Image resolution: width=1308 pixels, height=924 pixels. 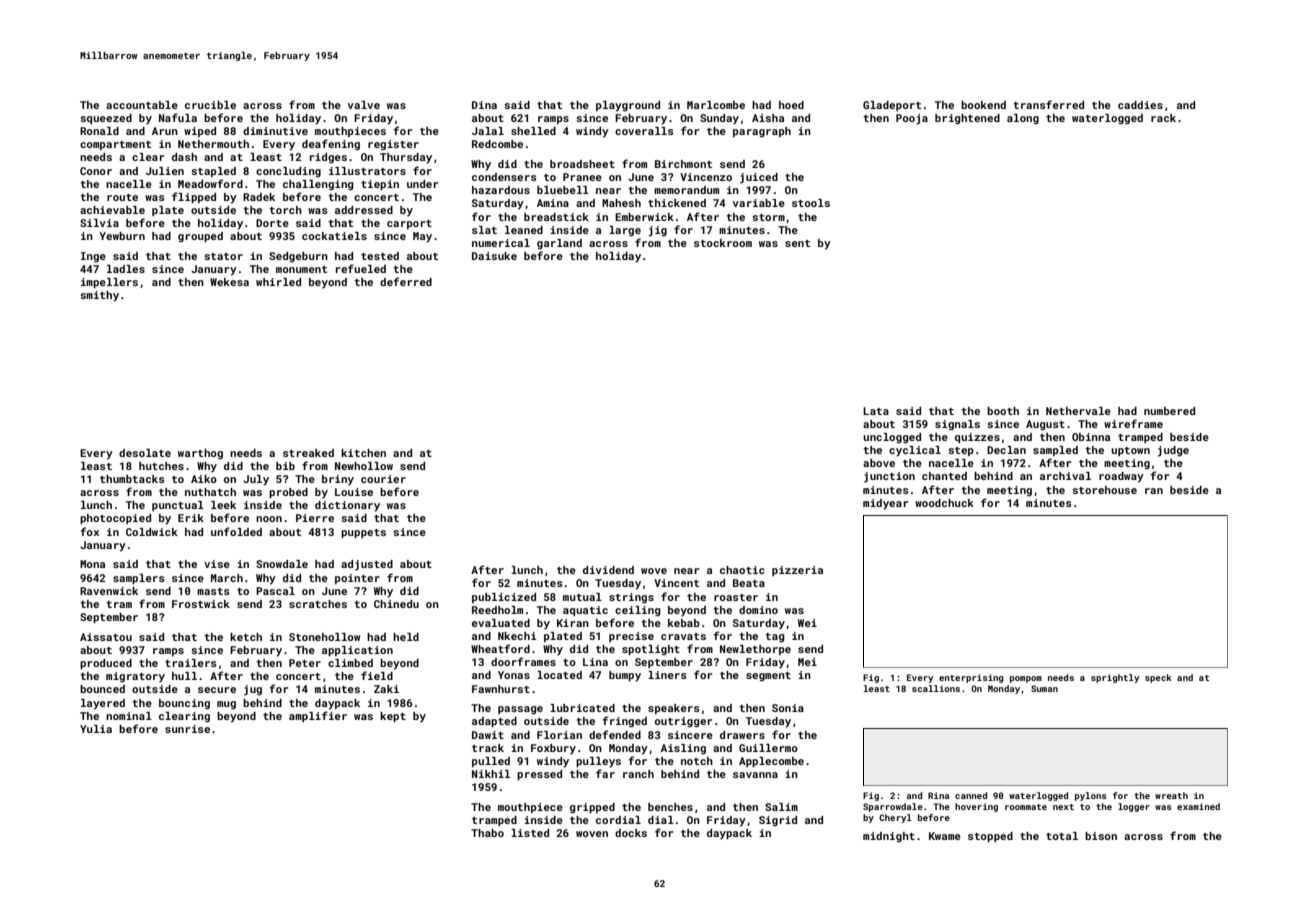 What do you see at coordinates (1091, 796) in the document?
I see `pylons` at bounding box center [1091, 796].
